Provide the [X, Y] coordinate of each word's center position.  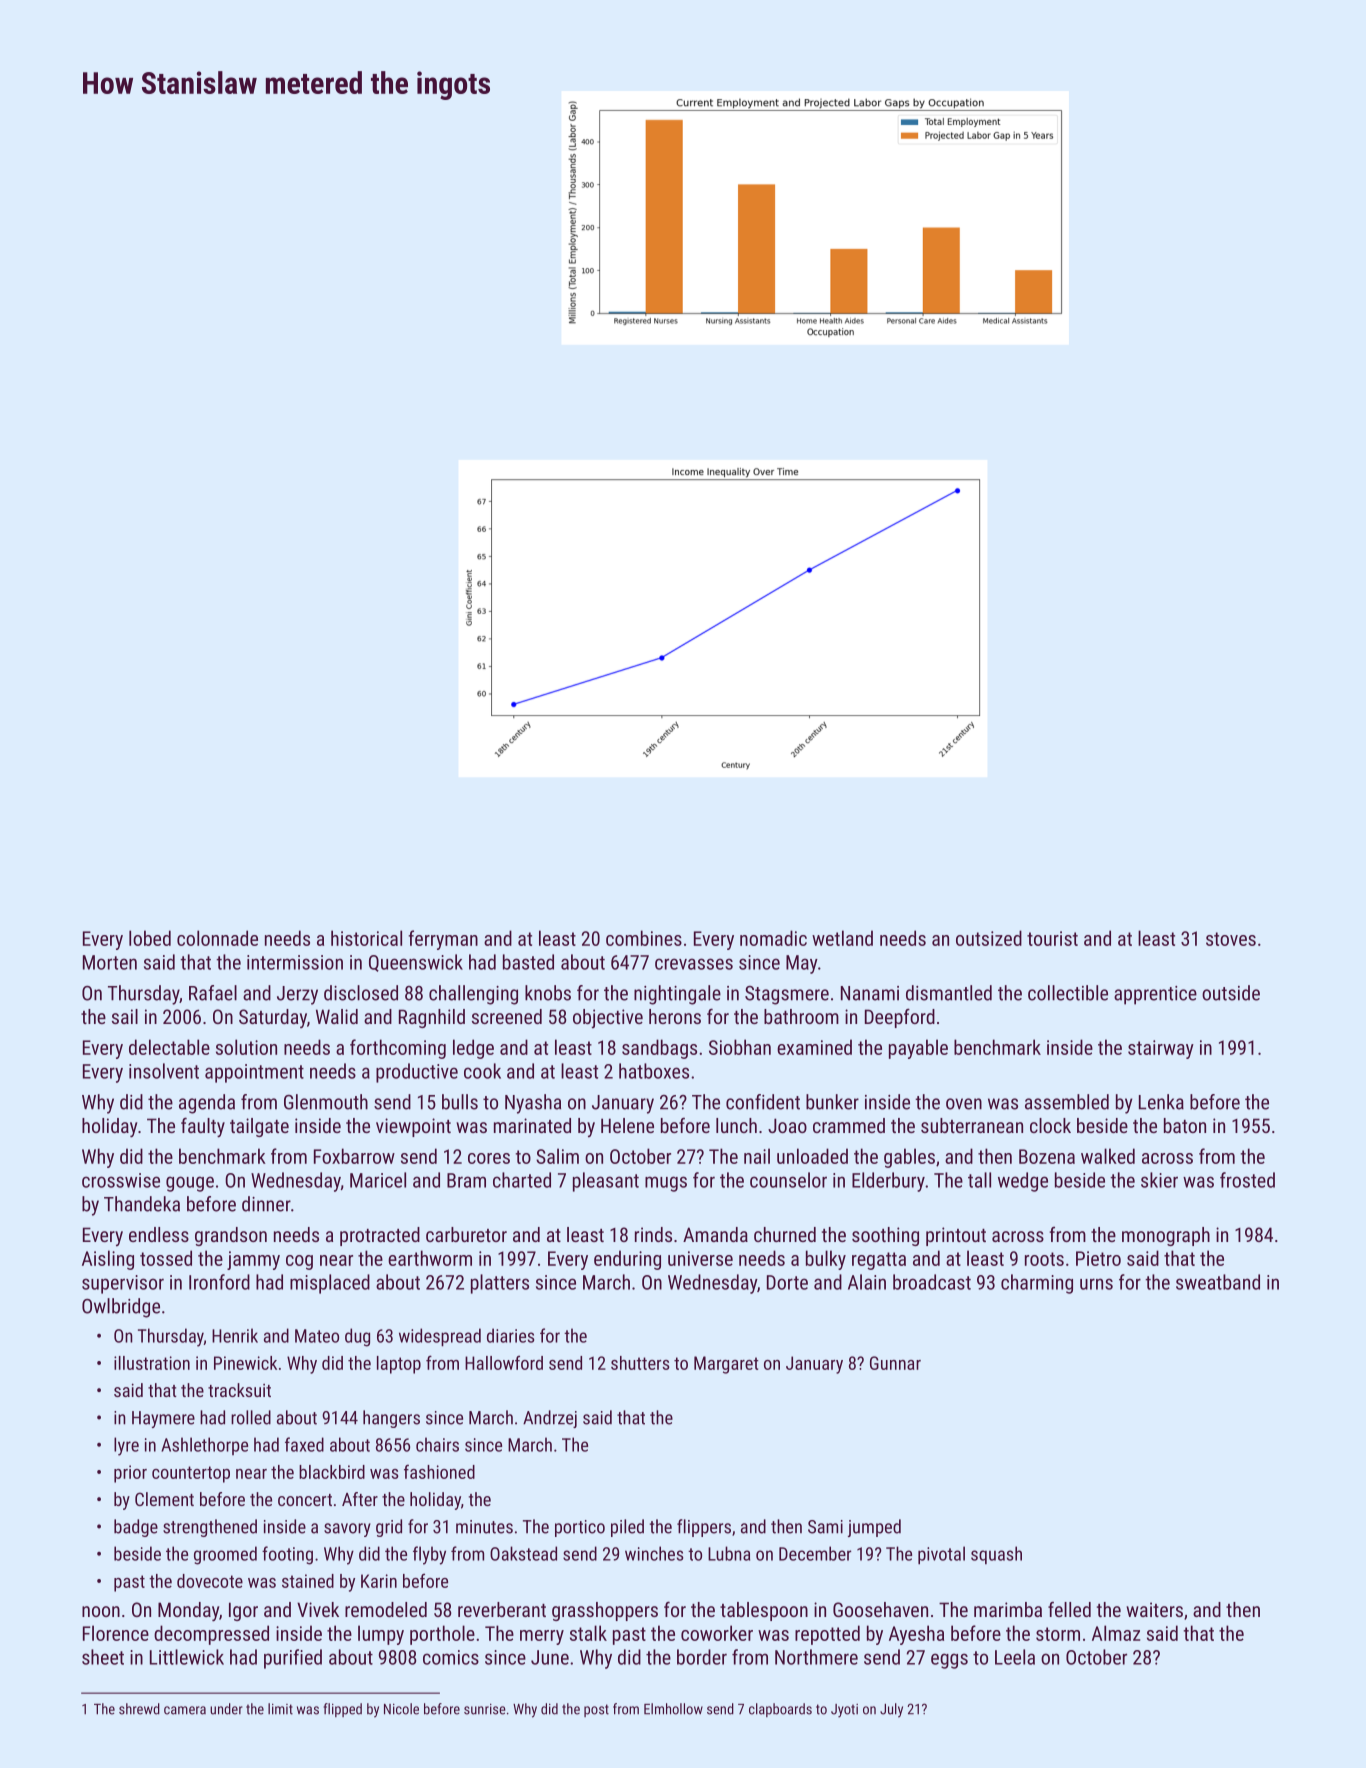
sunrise [485, 1709]
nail [757, 1156]
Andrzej [550, 1419]
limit [280, 1709]
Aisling [108, 1260]
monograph [1166, 1236]
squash [996, 1555]
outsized [989, 938]
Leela [1015, 1657]
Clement [164, 1499]
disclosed [361, 993]
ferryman [443, 940]
